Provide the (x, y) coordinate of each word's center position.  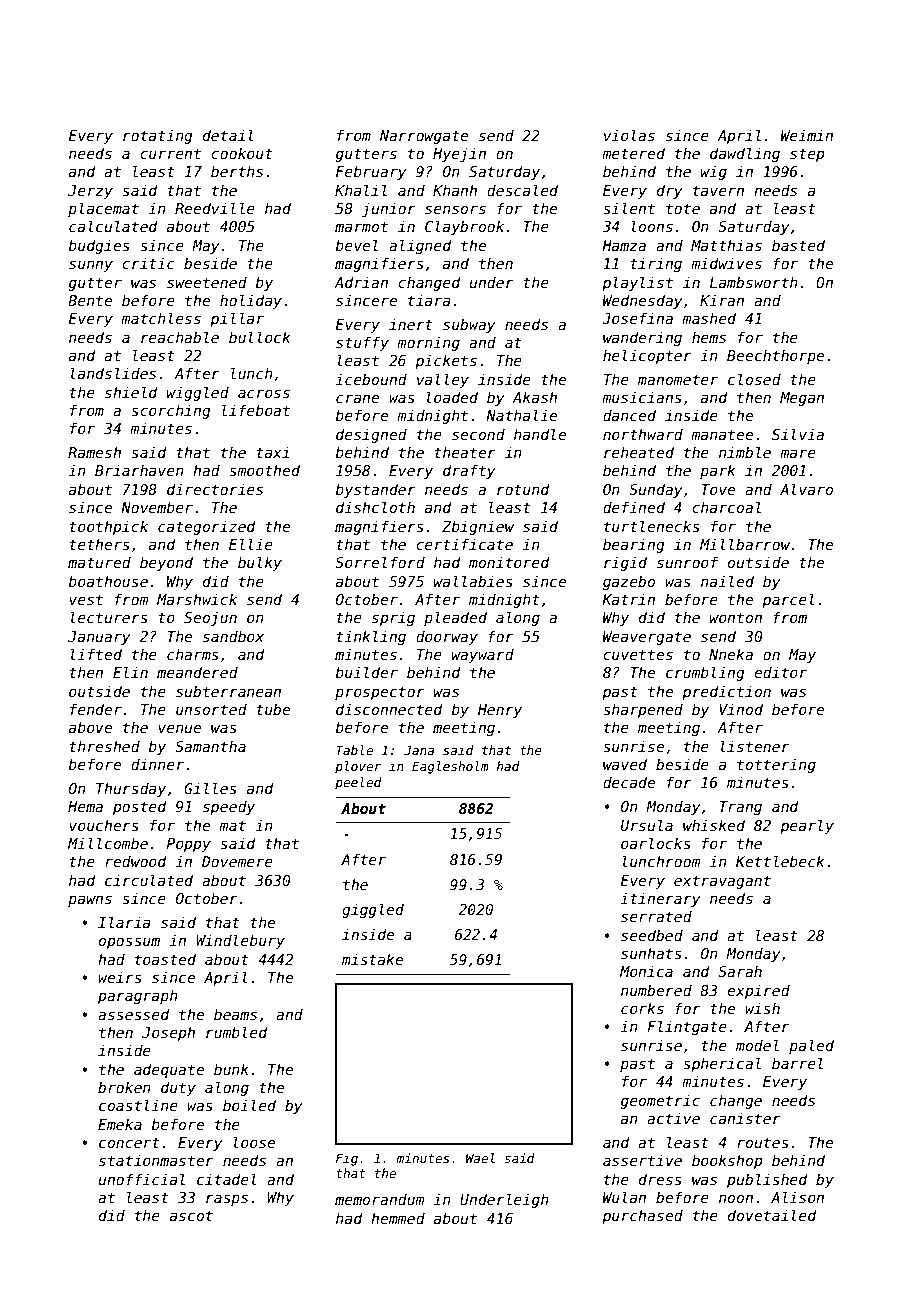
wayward (483, 656)
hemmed (398, 1218)
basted (798, 245)
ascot (191, 1215)
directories (215, 489)
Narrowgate (424, 137)
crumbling (705, 673)
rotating (157, 136)
